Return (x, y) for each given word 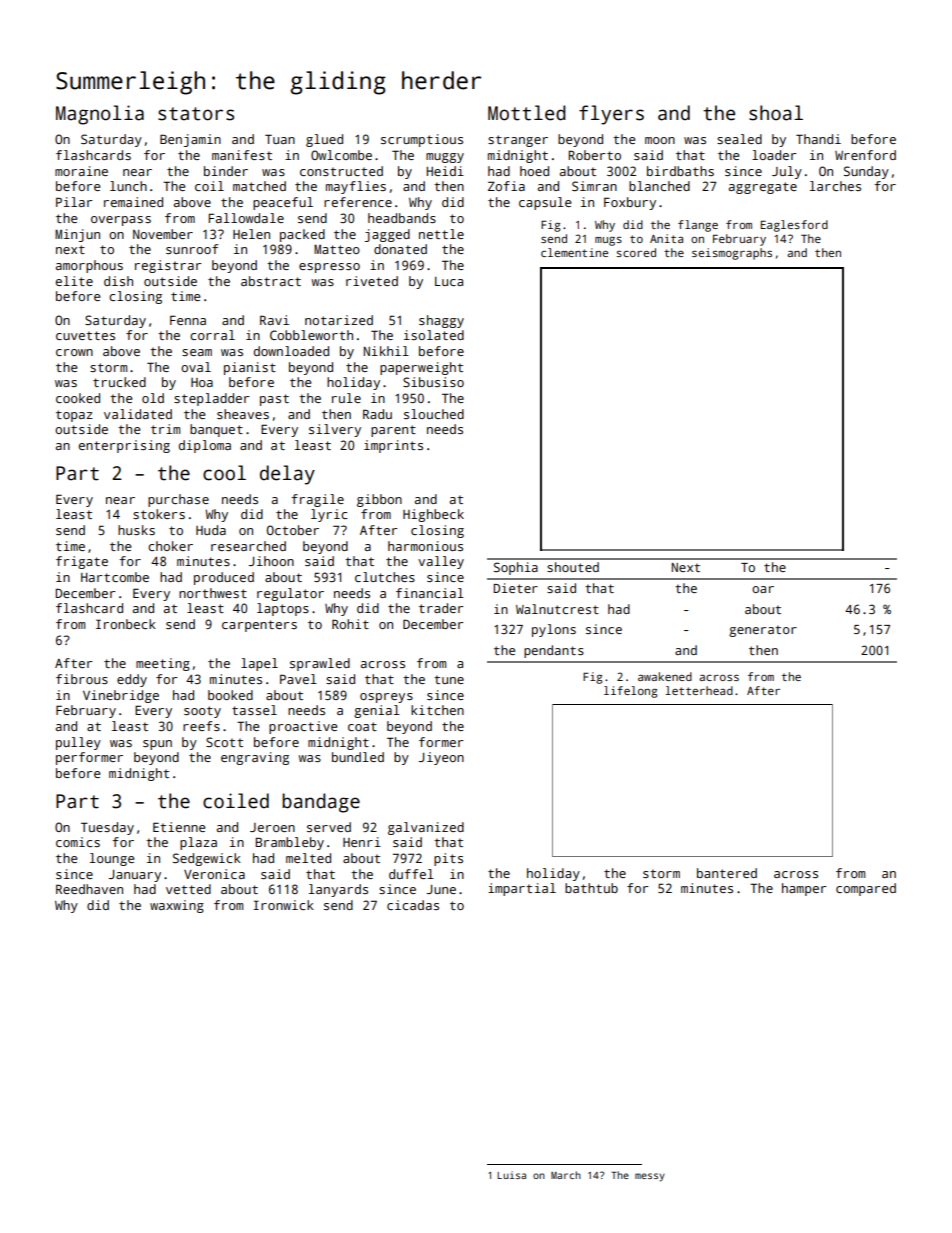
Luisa (511, 1175)
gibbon (379, 500)
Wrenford (865, 155)
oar (763, 589)
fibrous (82, 679)
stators (196, 114)
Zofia (506, 186)
